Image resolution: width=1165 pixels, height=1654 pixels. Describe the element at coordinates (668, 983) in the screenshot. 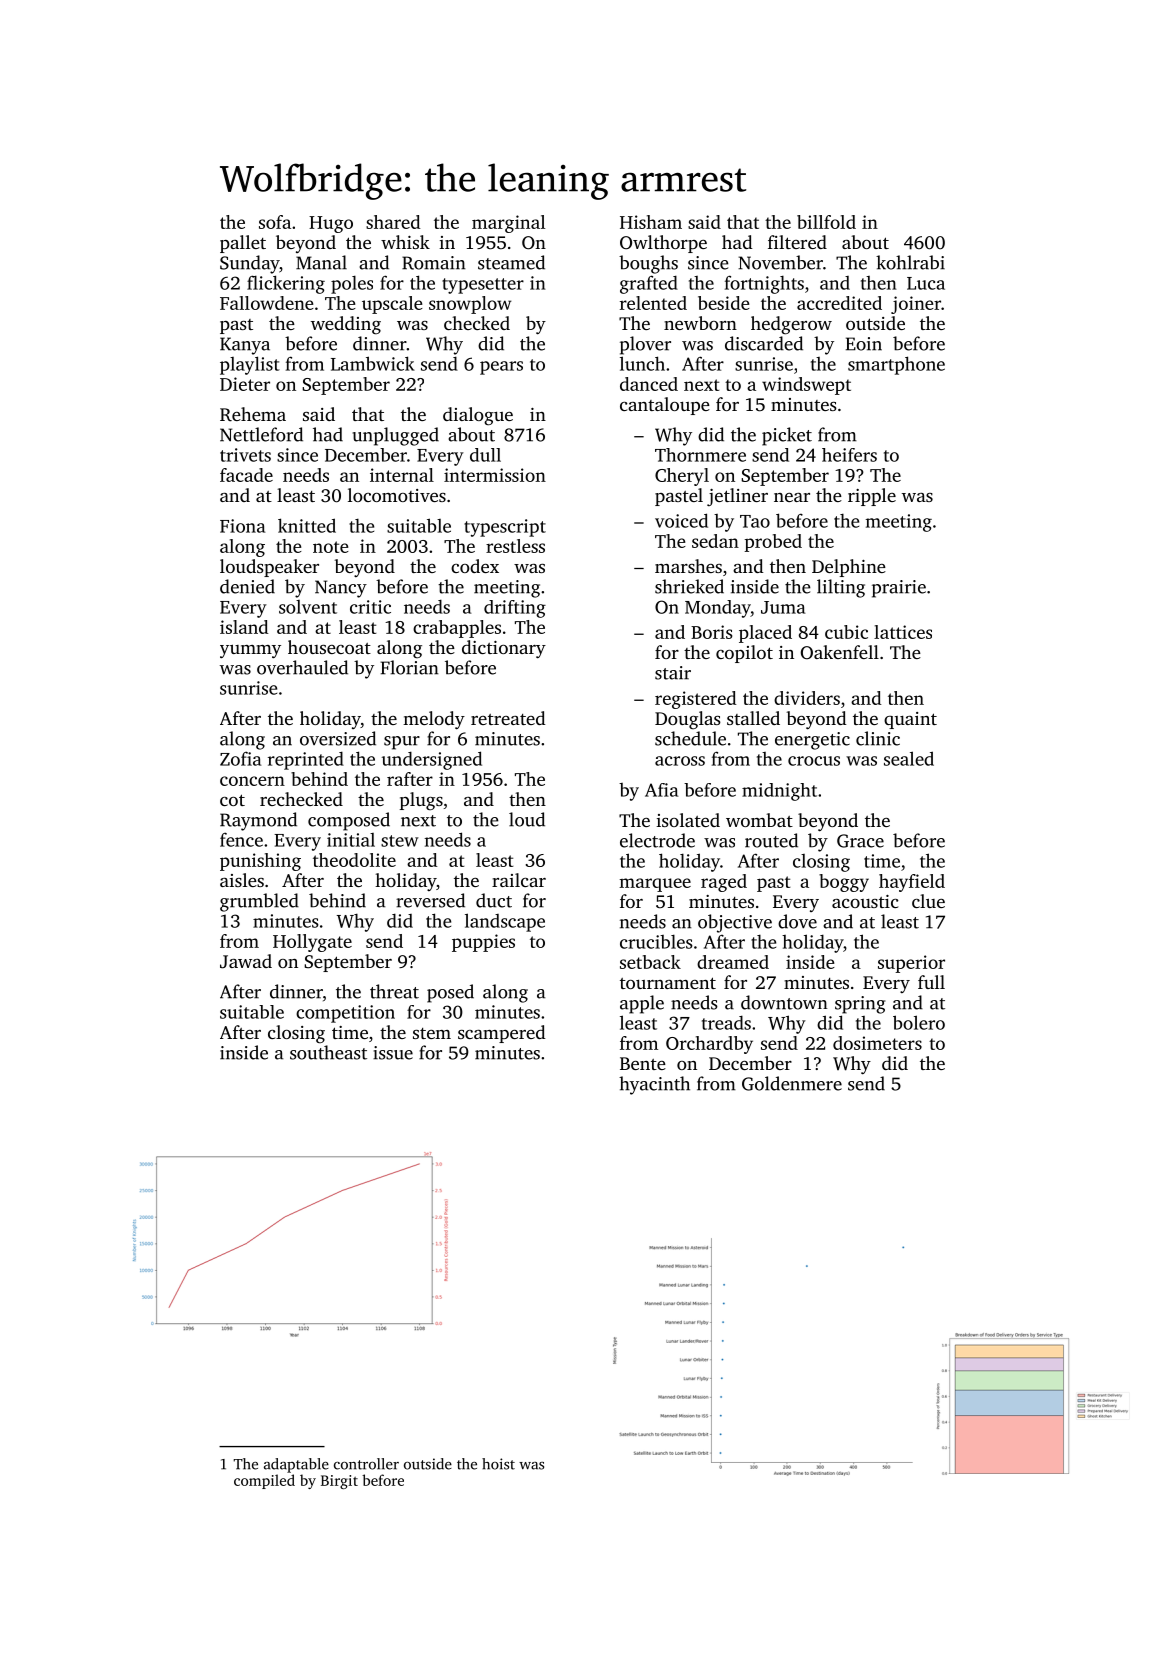

I see `tournament` at that location.
